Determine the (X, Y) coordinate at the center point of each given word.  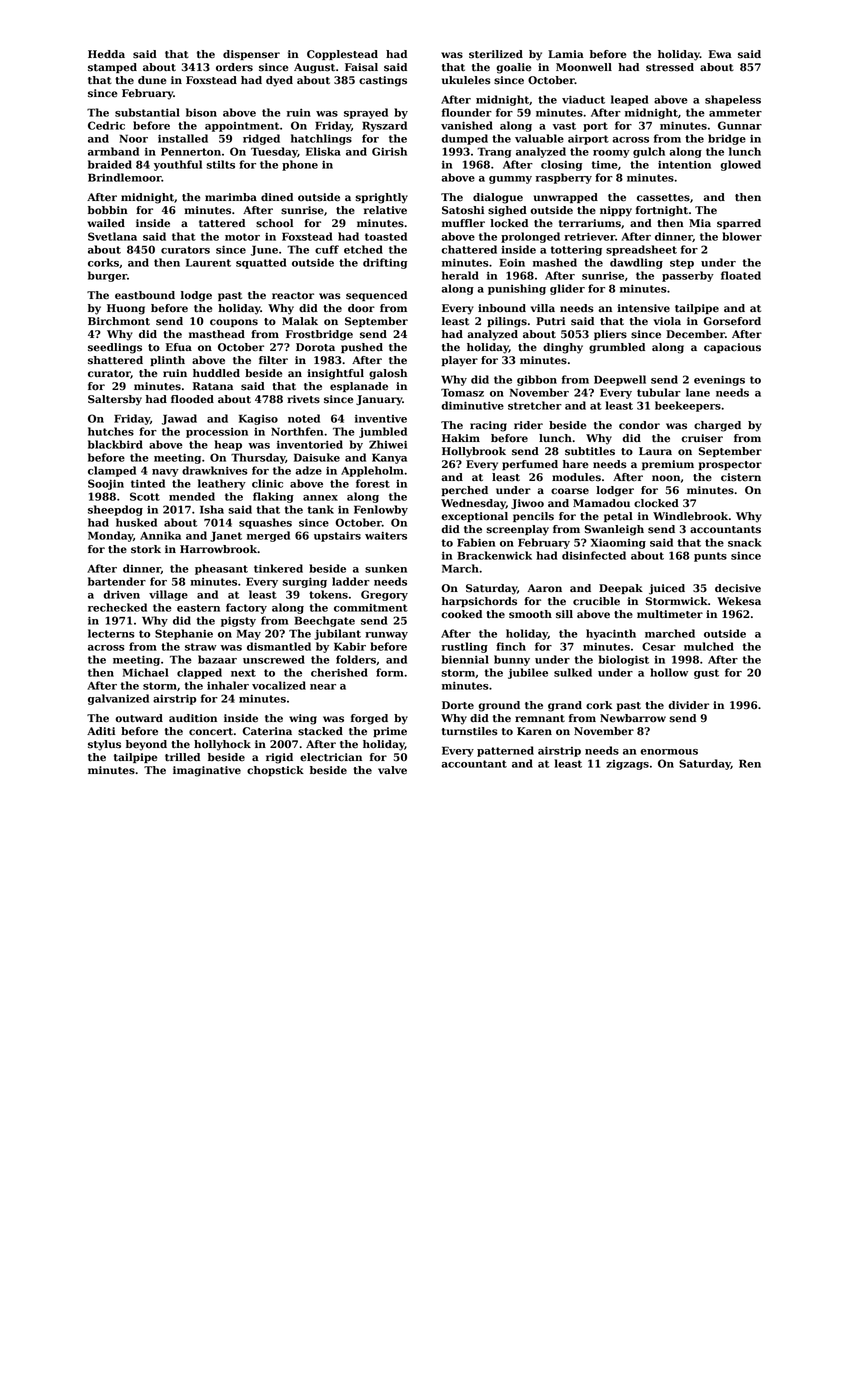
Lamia (566, 54)
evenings (719, 380)
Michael (146, 672)
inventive (381, 419)
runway (386, 636)
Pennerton (191, 151)
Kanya (389, 458)
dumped (464, 139)
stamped (112, 68)
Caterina (267, 731)
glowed (740, 165)
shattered (115, 360)
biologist (624, 660)
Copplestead (342, 55)
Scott (145, 496)
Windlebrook (690, 516)
